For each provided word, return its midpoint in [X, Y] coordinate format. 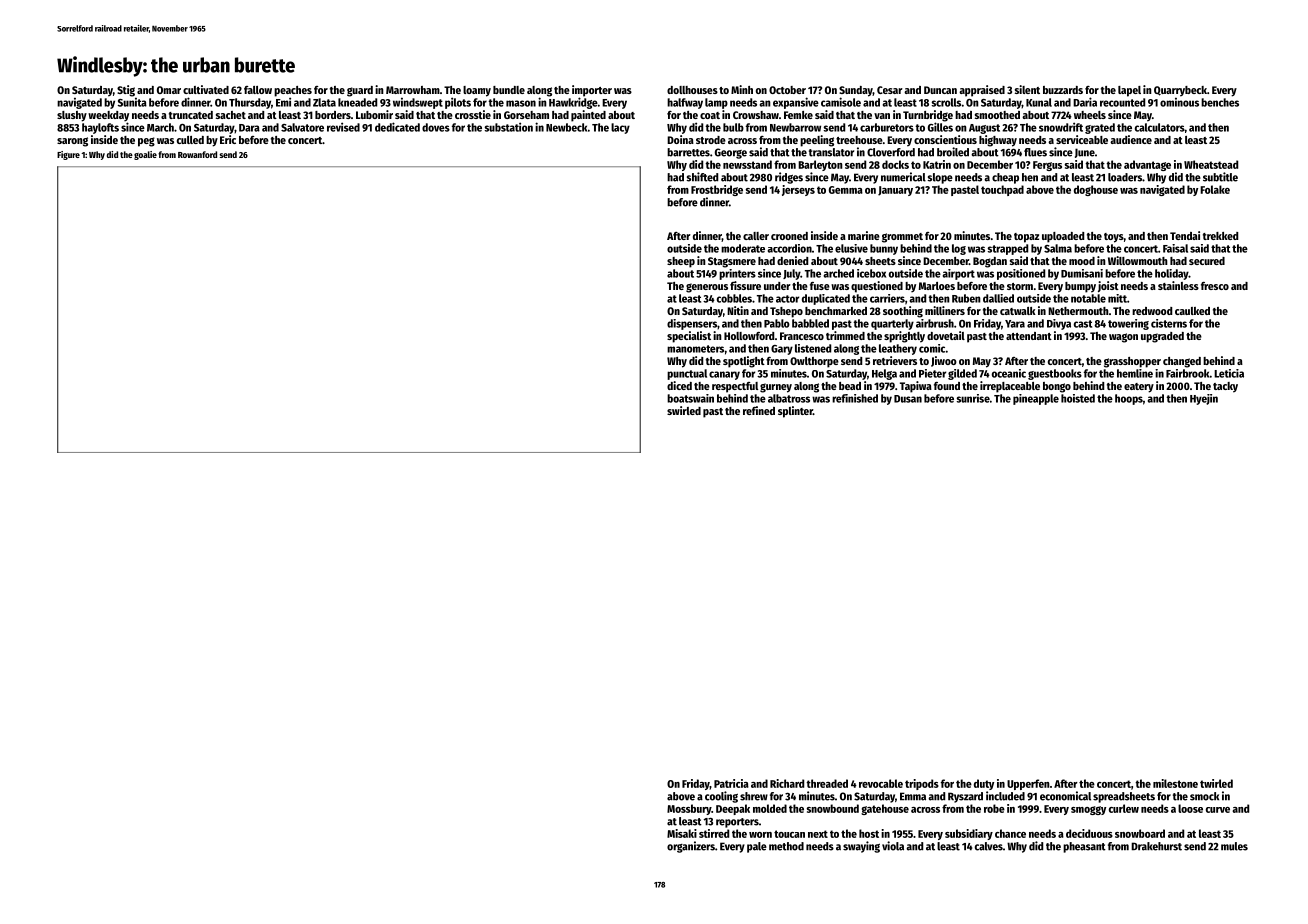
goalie [145, 155]
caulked [1192, 311]
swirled [684, 410]
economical [1065, 796]
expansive [796, 103]
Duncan [940, 90]
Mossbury [689, 809]
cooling [721, 797]
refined [759, 410]
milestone [1175, 783]
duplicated [826, 299]
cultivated [206, 89]
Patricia [731, 783]
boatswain [690, 398]
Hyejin [1204, 399]
